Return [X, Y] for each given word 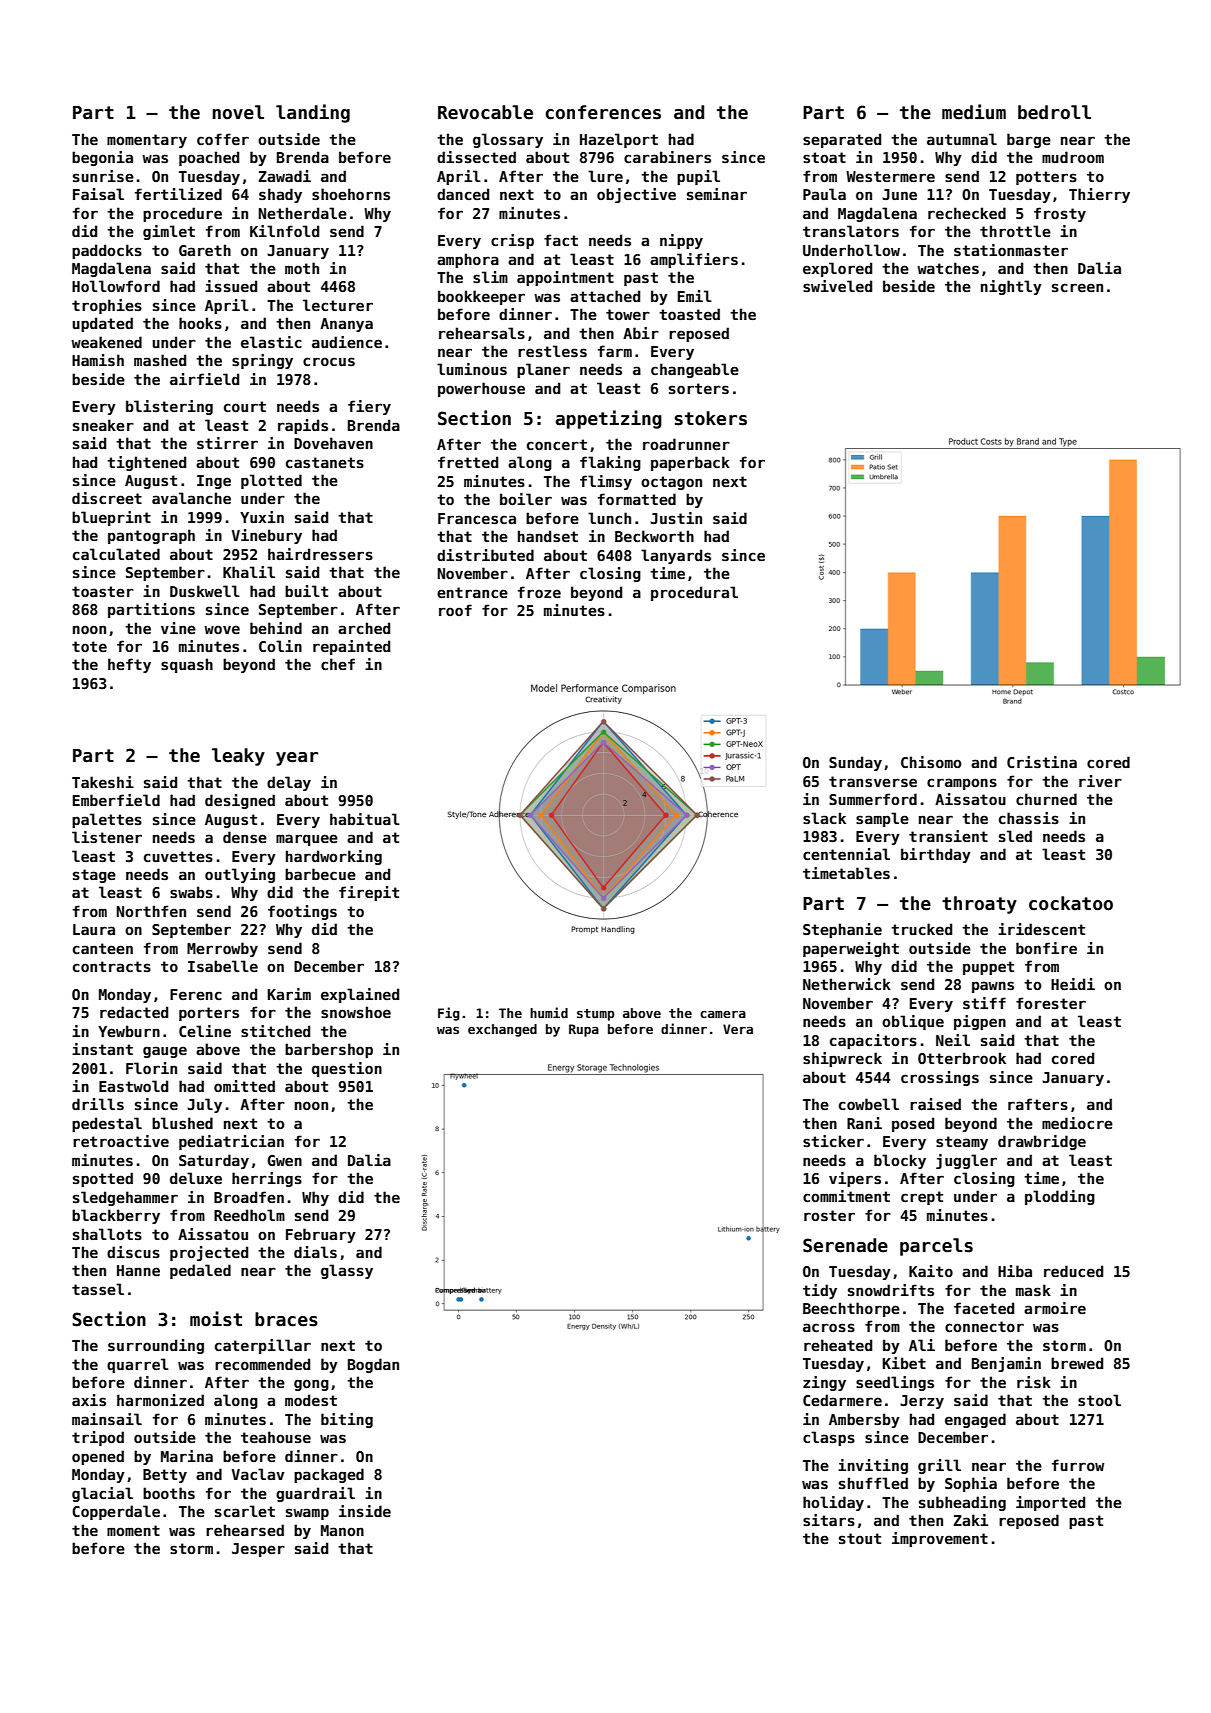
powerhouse [481, 389]
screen [1077, 287]
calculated [116, 554]
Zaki [970, 1520]
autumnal [962, 139]
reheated [838, 1345]
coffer [223, 139]
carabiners [667, 157]
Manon [342, 1530]
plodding [1060, 1197]
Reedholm [249, 1215]
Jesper [258, 1550]
